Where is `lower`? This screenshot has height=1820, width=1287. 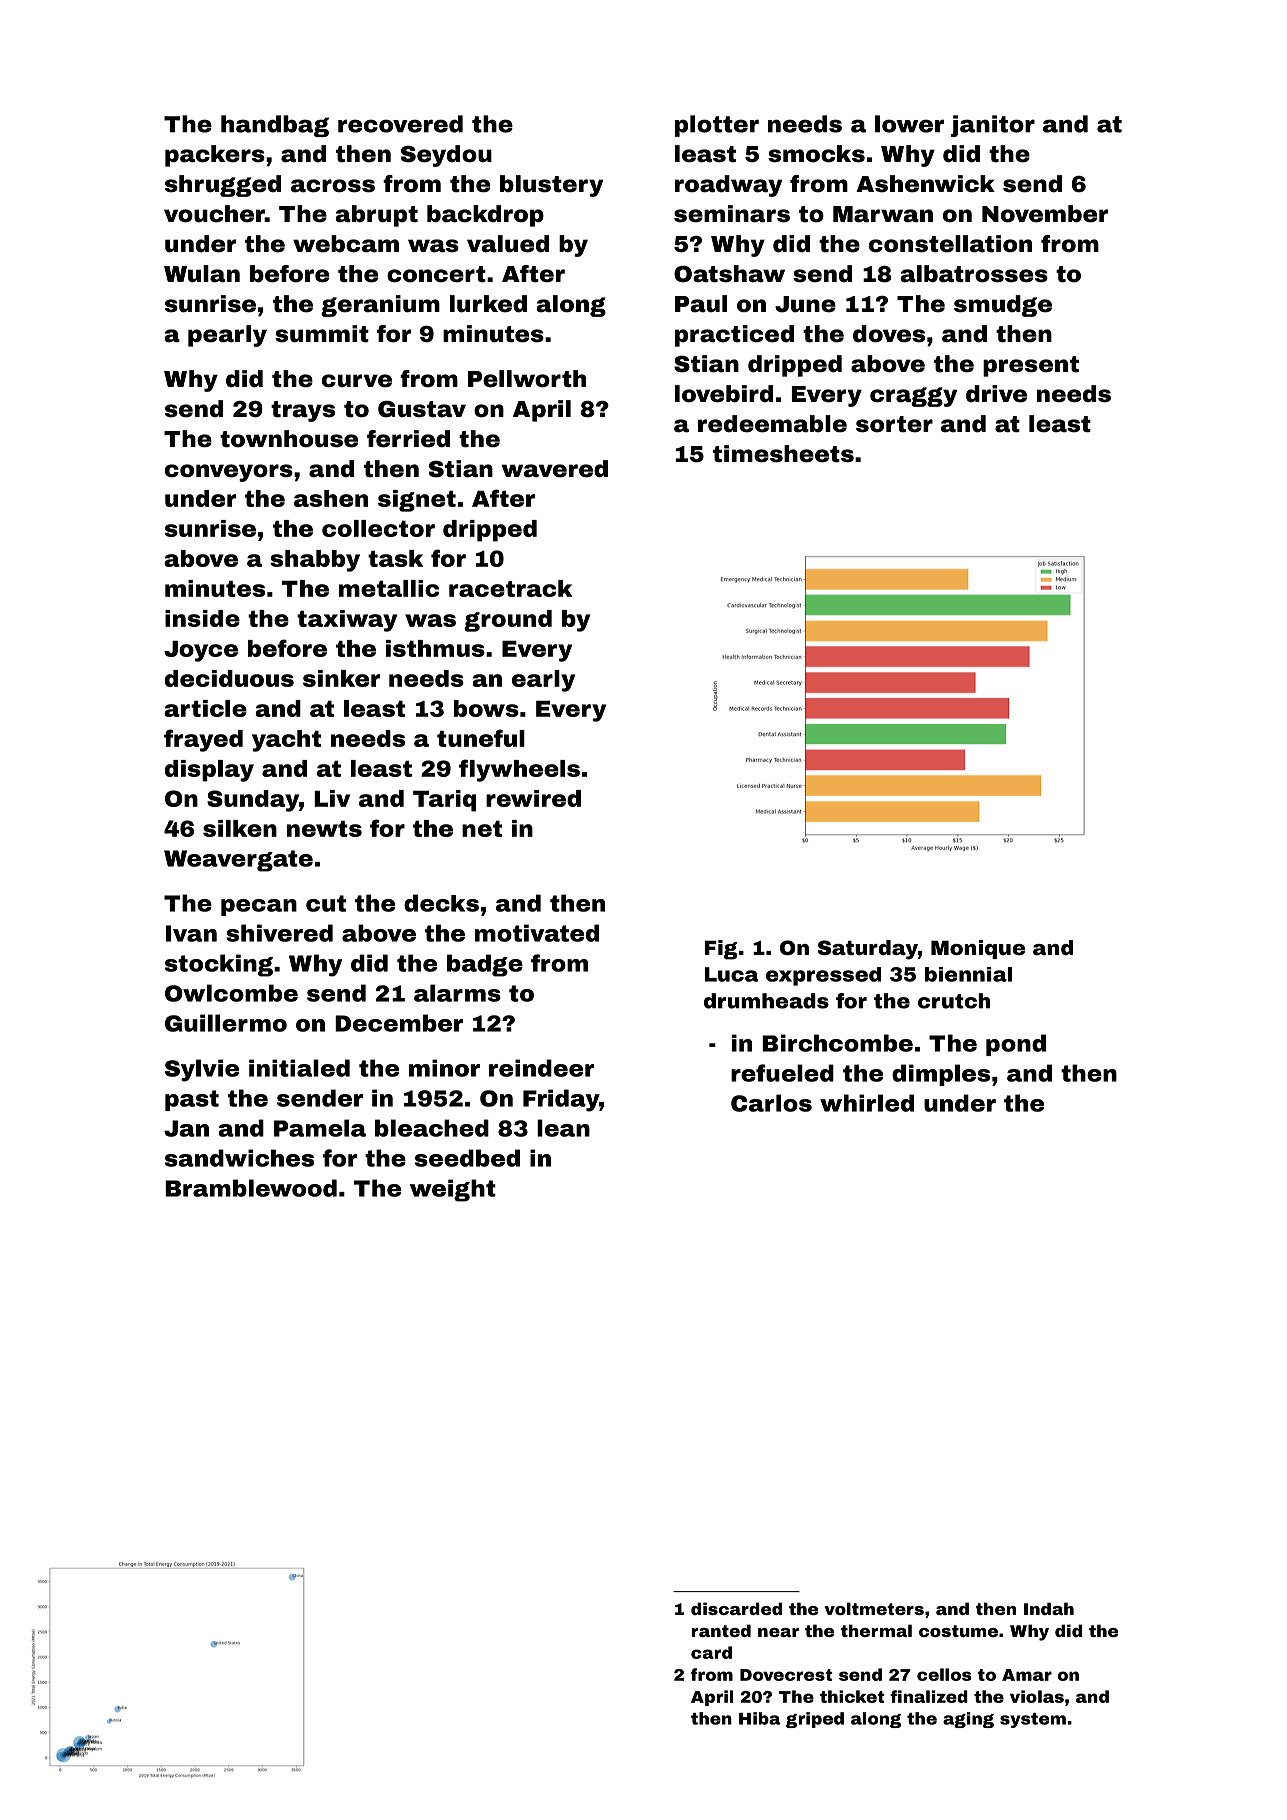 lower is located at coordinates (909, 124).
